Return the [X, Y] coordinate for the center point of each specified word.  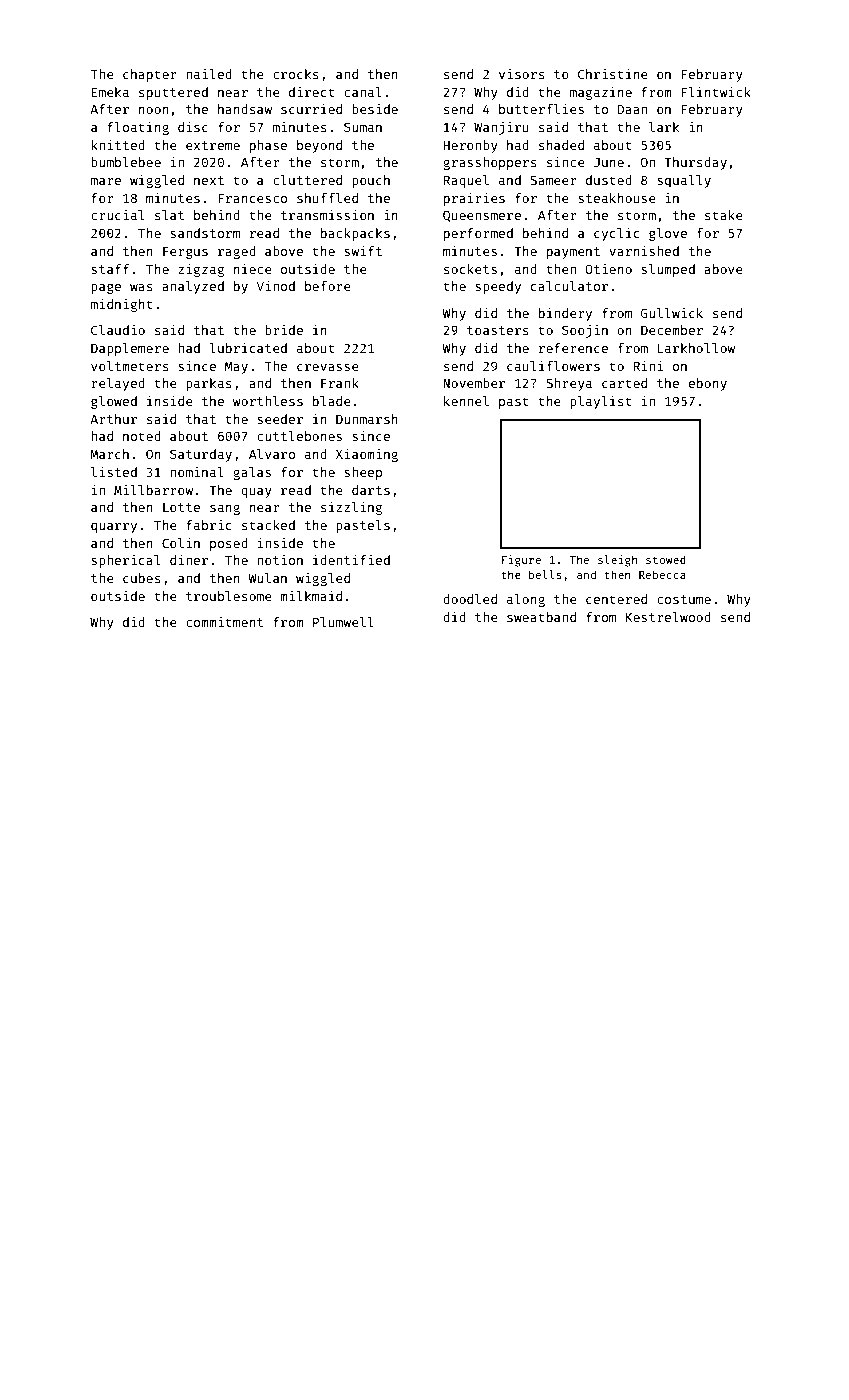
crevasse [328, 367]
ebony [708, 384]
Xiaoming [367, 455]
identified [351, 560]
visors [522, 74]
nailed [209, 74]
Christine [613, 74]
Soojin [585, 331]
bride [284, 330]
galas [252, 473]
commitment [224, 622]
